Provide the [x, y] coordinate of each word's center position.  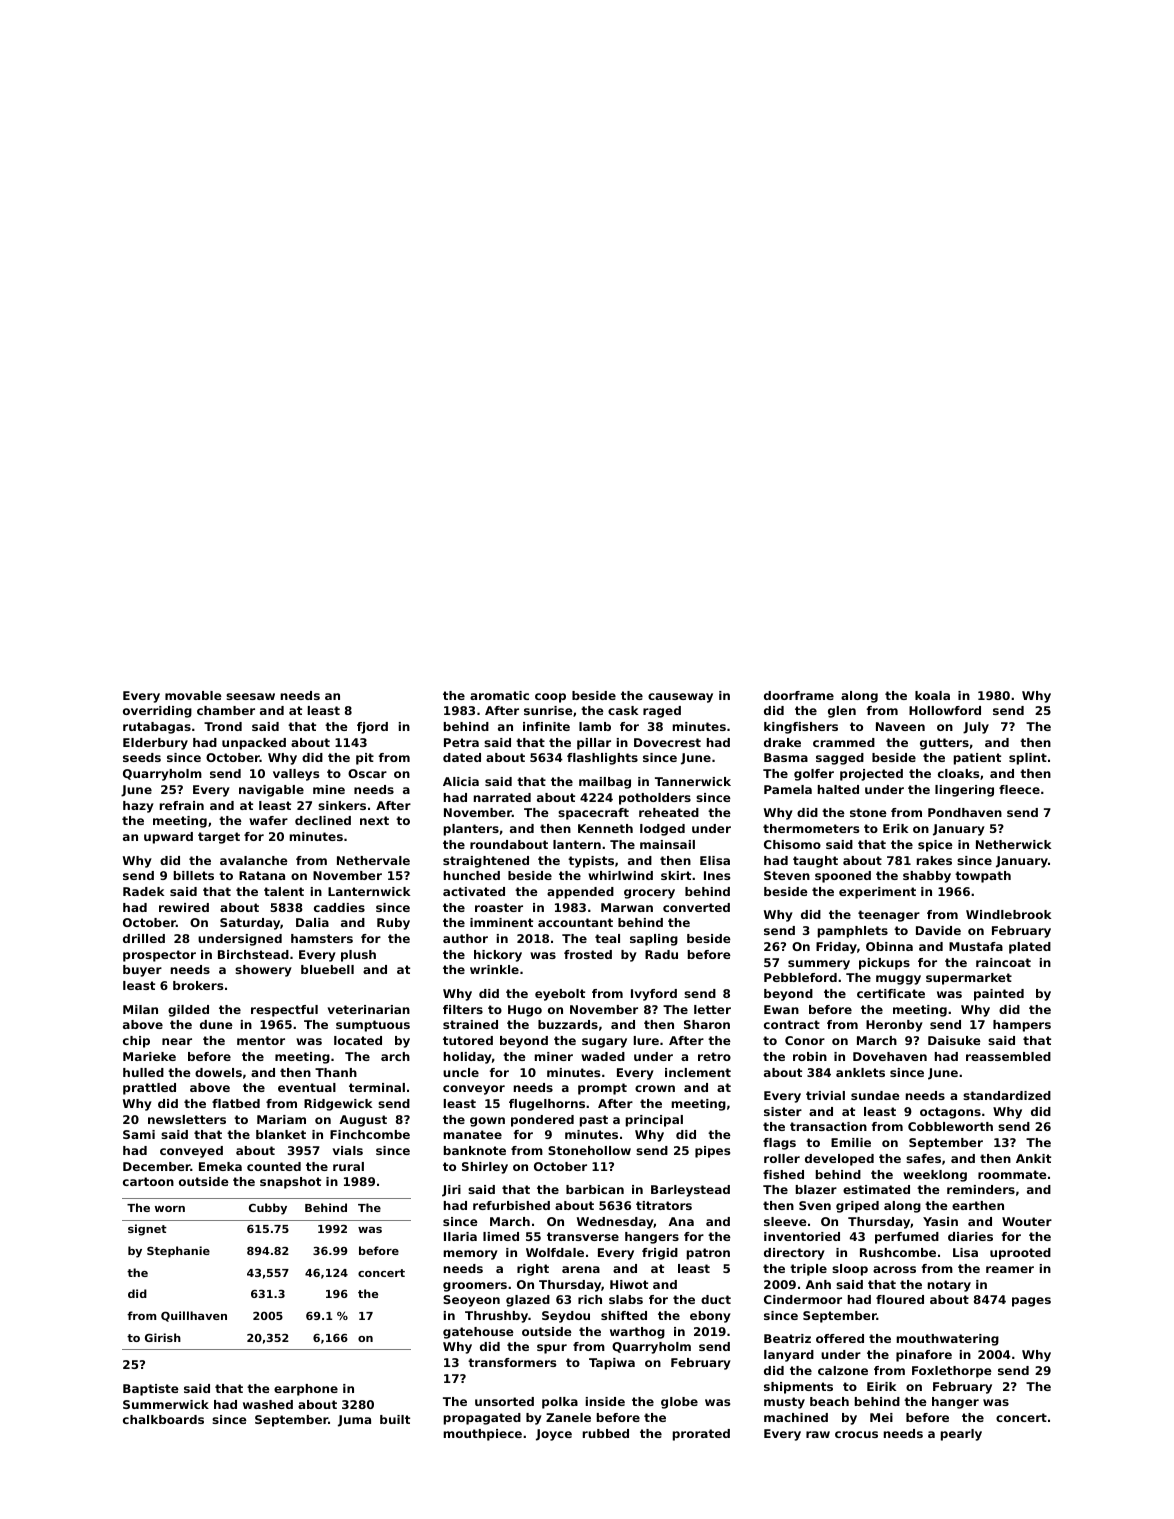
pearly [961, 1435]
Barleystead [690, 1191]
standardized [1007, 1095]
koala [932, 695]
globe [679, 1403]
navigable [271, 791]
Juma [354, 1421]
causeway [680, 698]
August [363, 1121]
